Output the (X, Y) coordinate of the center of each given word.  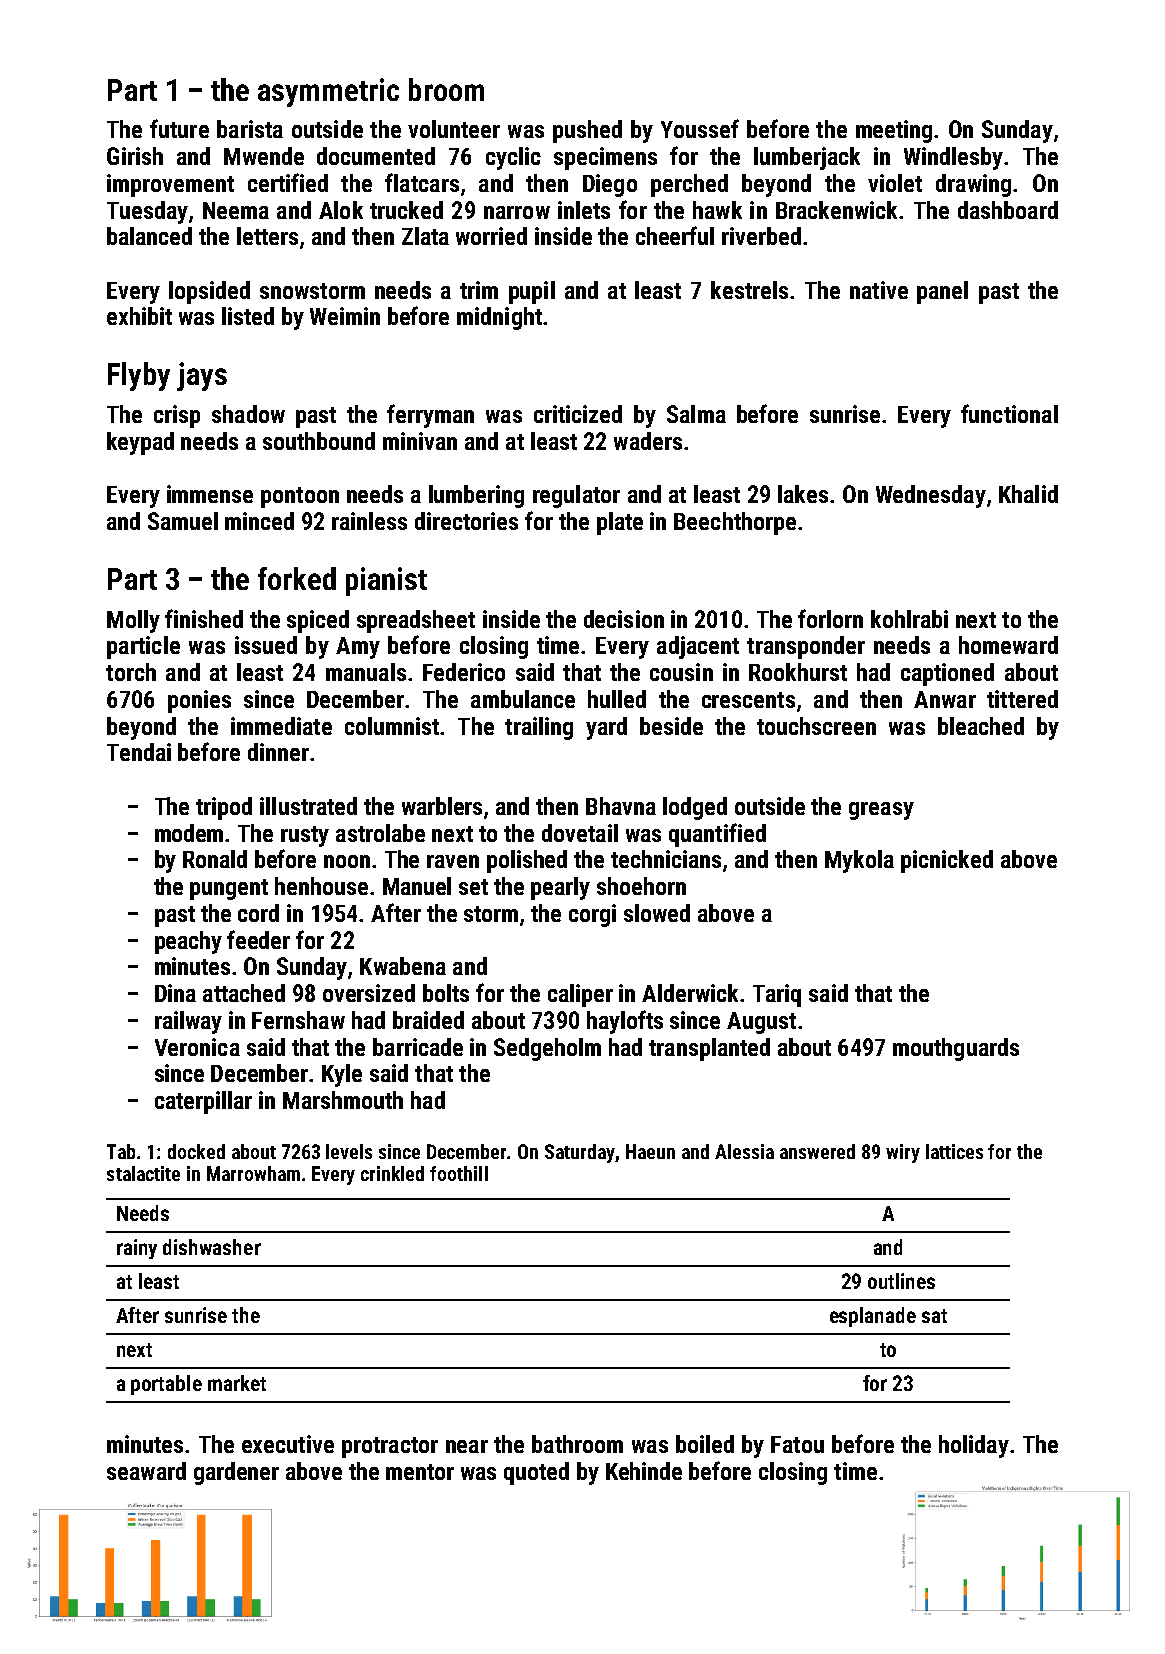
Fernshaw (298, 1020)
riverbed (761, 236)
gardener (236, 1473)
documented (376, 156)
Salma (696, 414)
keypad (140, 443)
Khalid (1028, 494)
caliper (580, 995)
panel (942, 292)
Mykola (859, 861)
